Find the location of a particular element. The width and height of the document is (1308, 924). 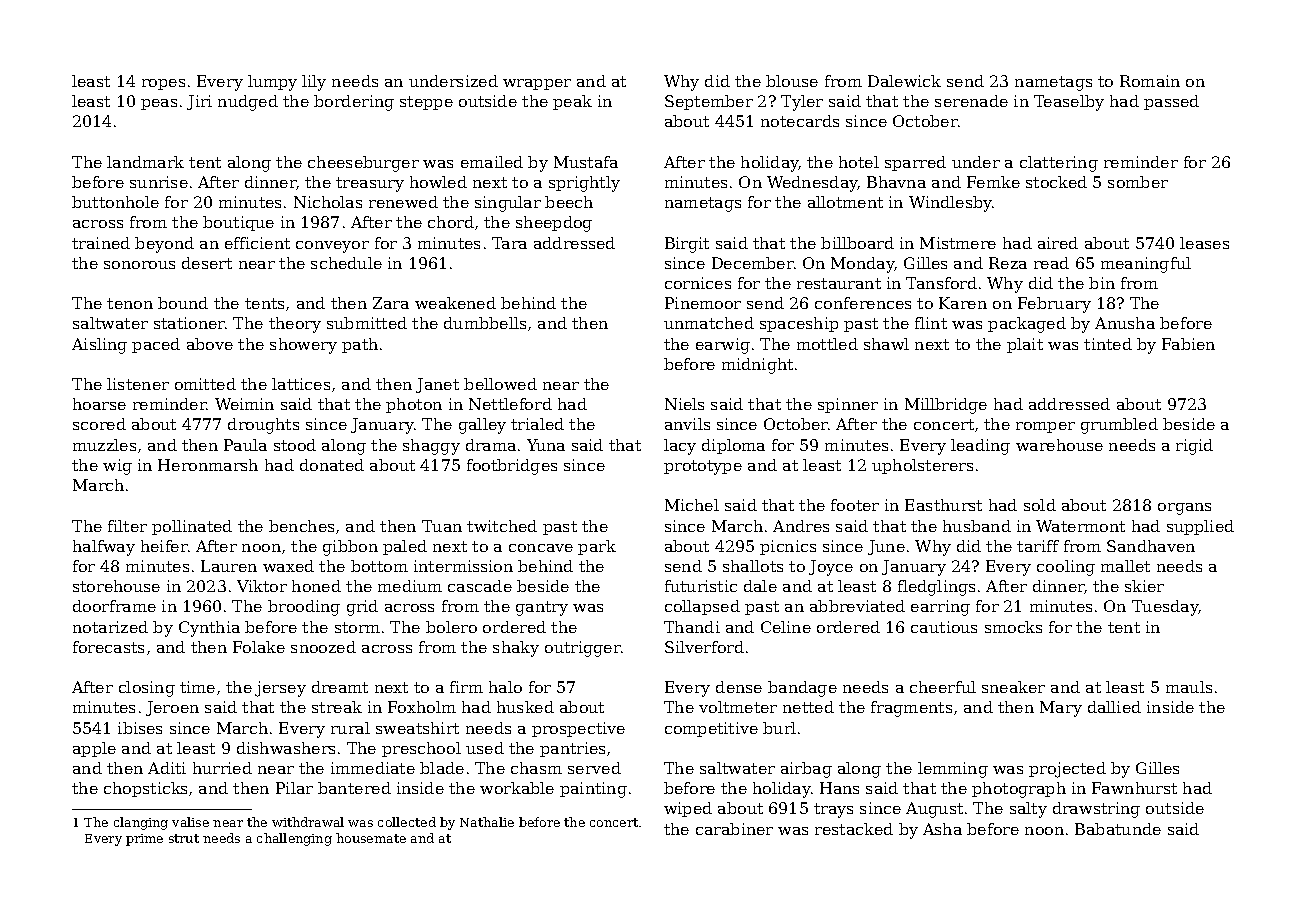

Heronmarsh is located at coordinates (208, 465).
